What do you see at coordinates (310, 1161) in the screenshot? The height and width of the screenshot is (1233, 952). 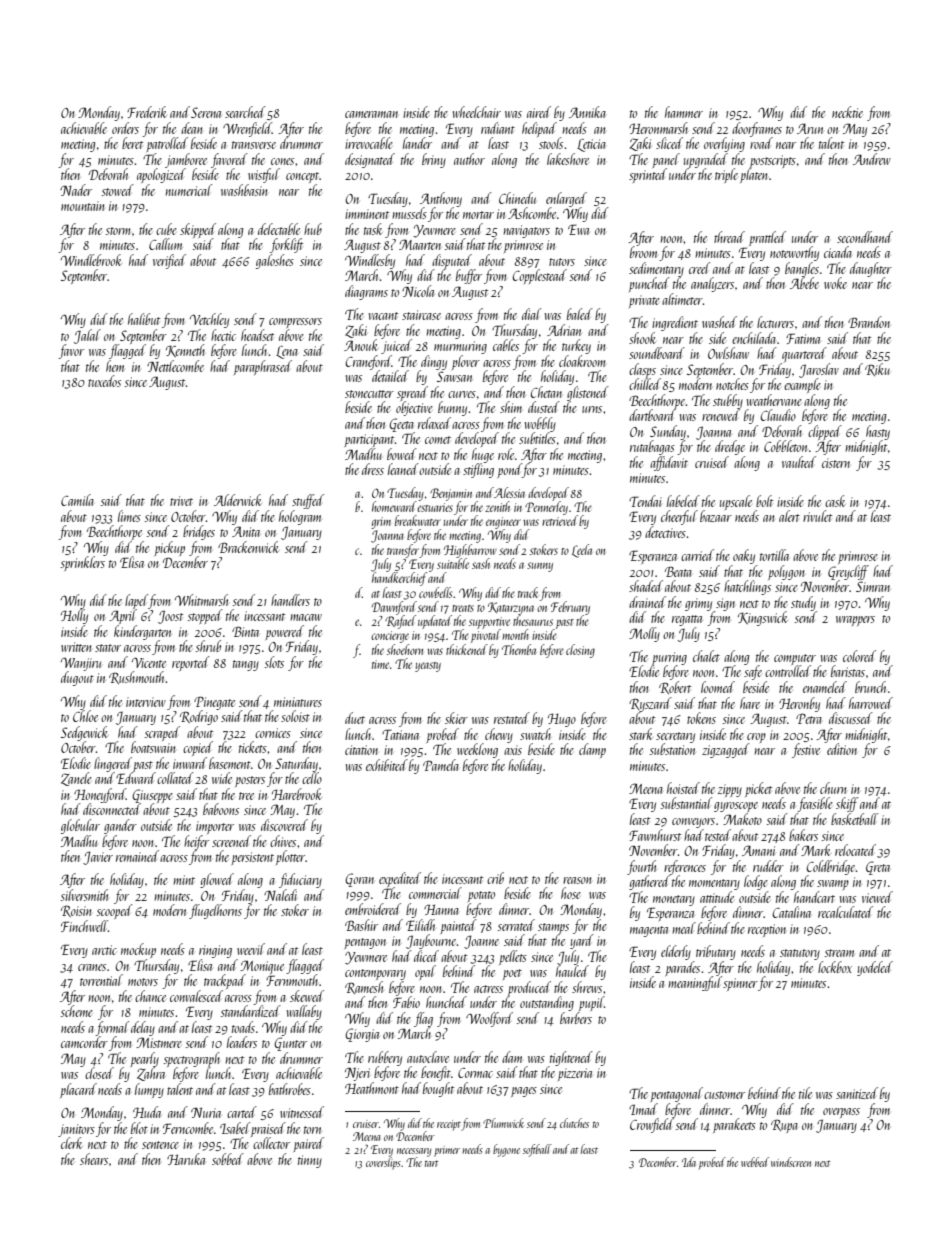 I see `tinny` at bounding box center [310, 1161].
